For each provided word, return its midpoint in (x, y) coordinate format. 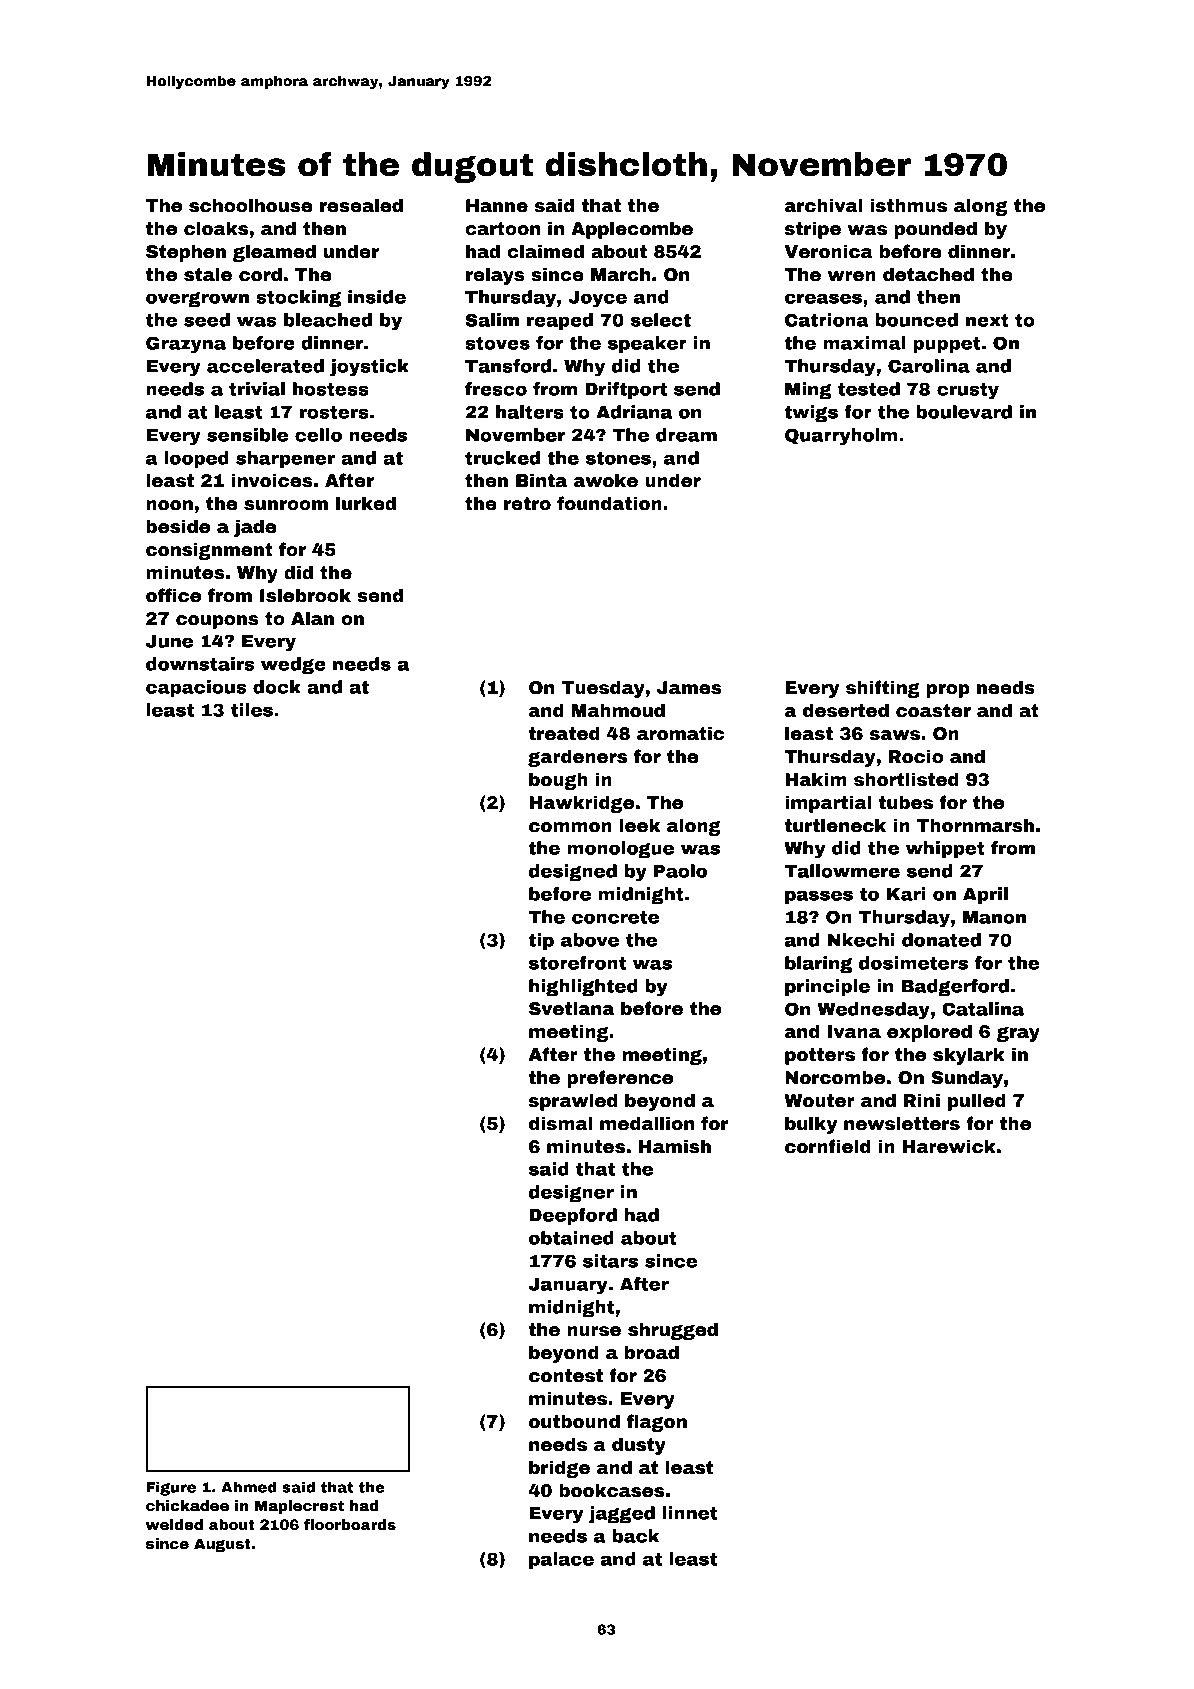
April (985, 895)
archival (823, 205)
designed (573, 872)
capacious (196, 688)
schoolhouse (250, 205)
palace (561, 1560)
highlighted (583, 987)
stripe (813, 230)
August (222, 1545)
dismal (560, 1123)
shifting (883, 689)
